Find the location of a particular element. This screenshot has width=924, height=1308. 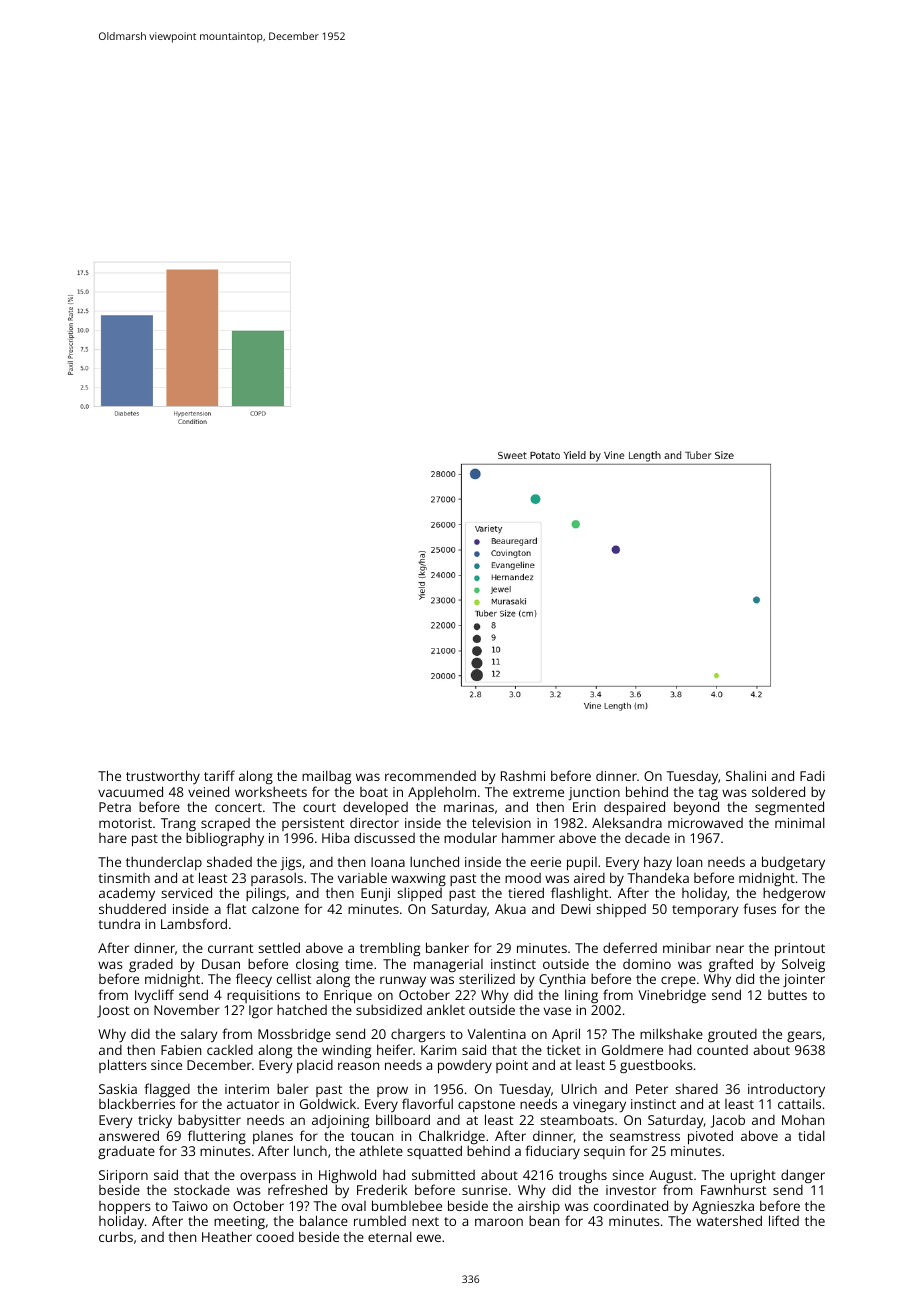

Peter is located at coordinates (652, 1089).
